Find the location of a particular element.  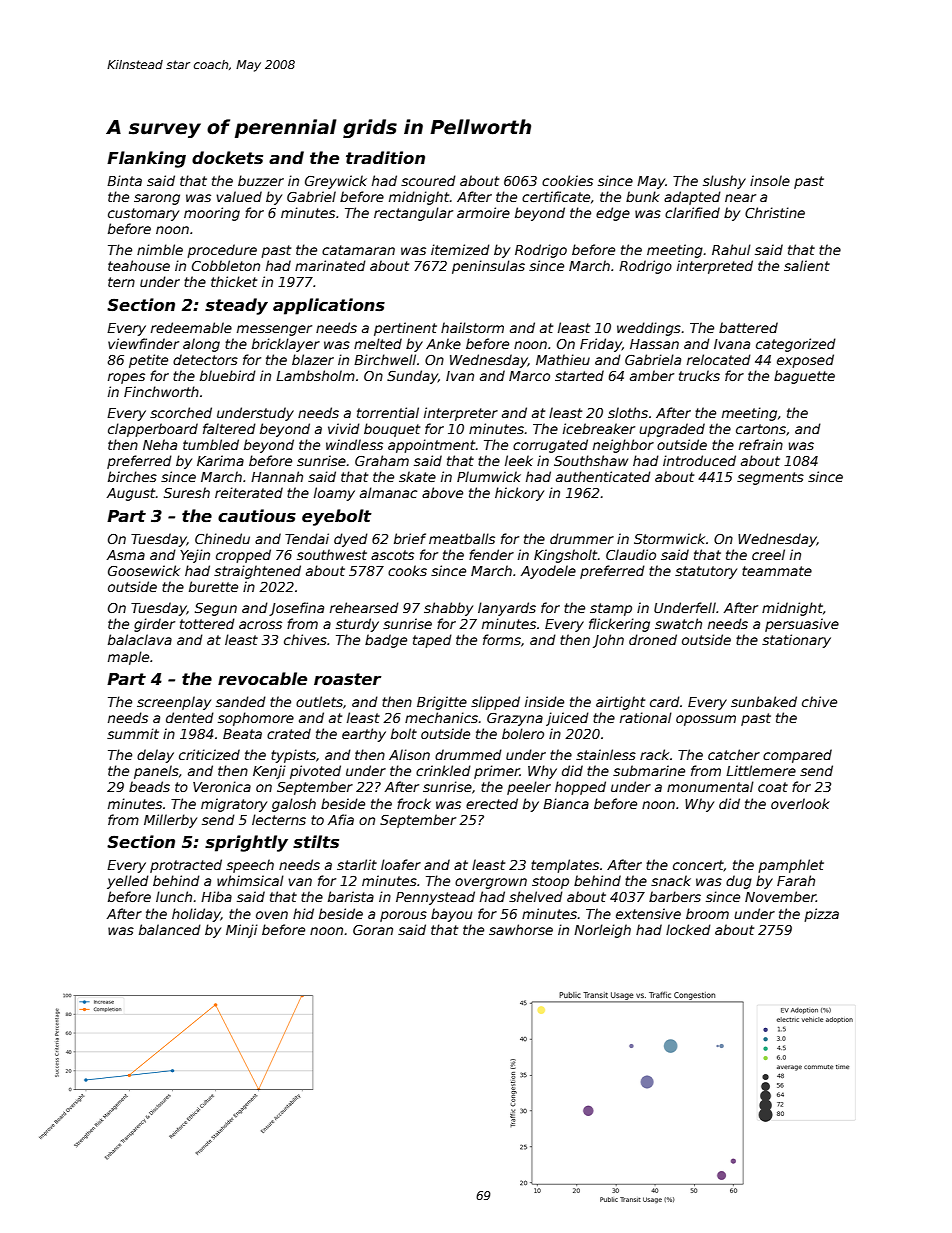

southwest is located at coordinates (332, 554).
